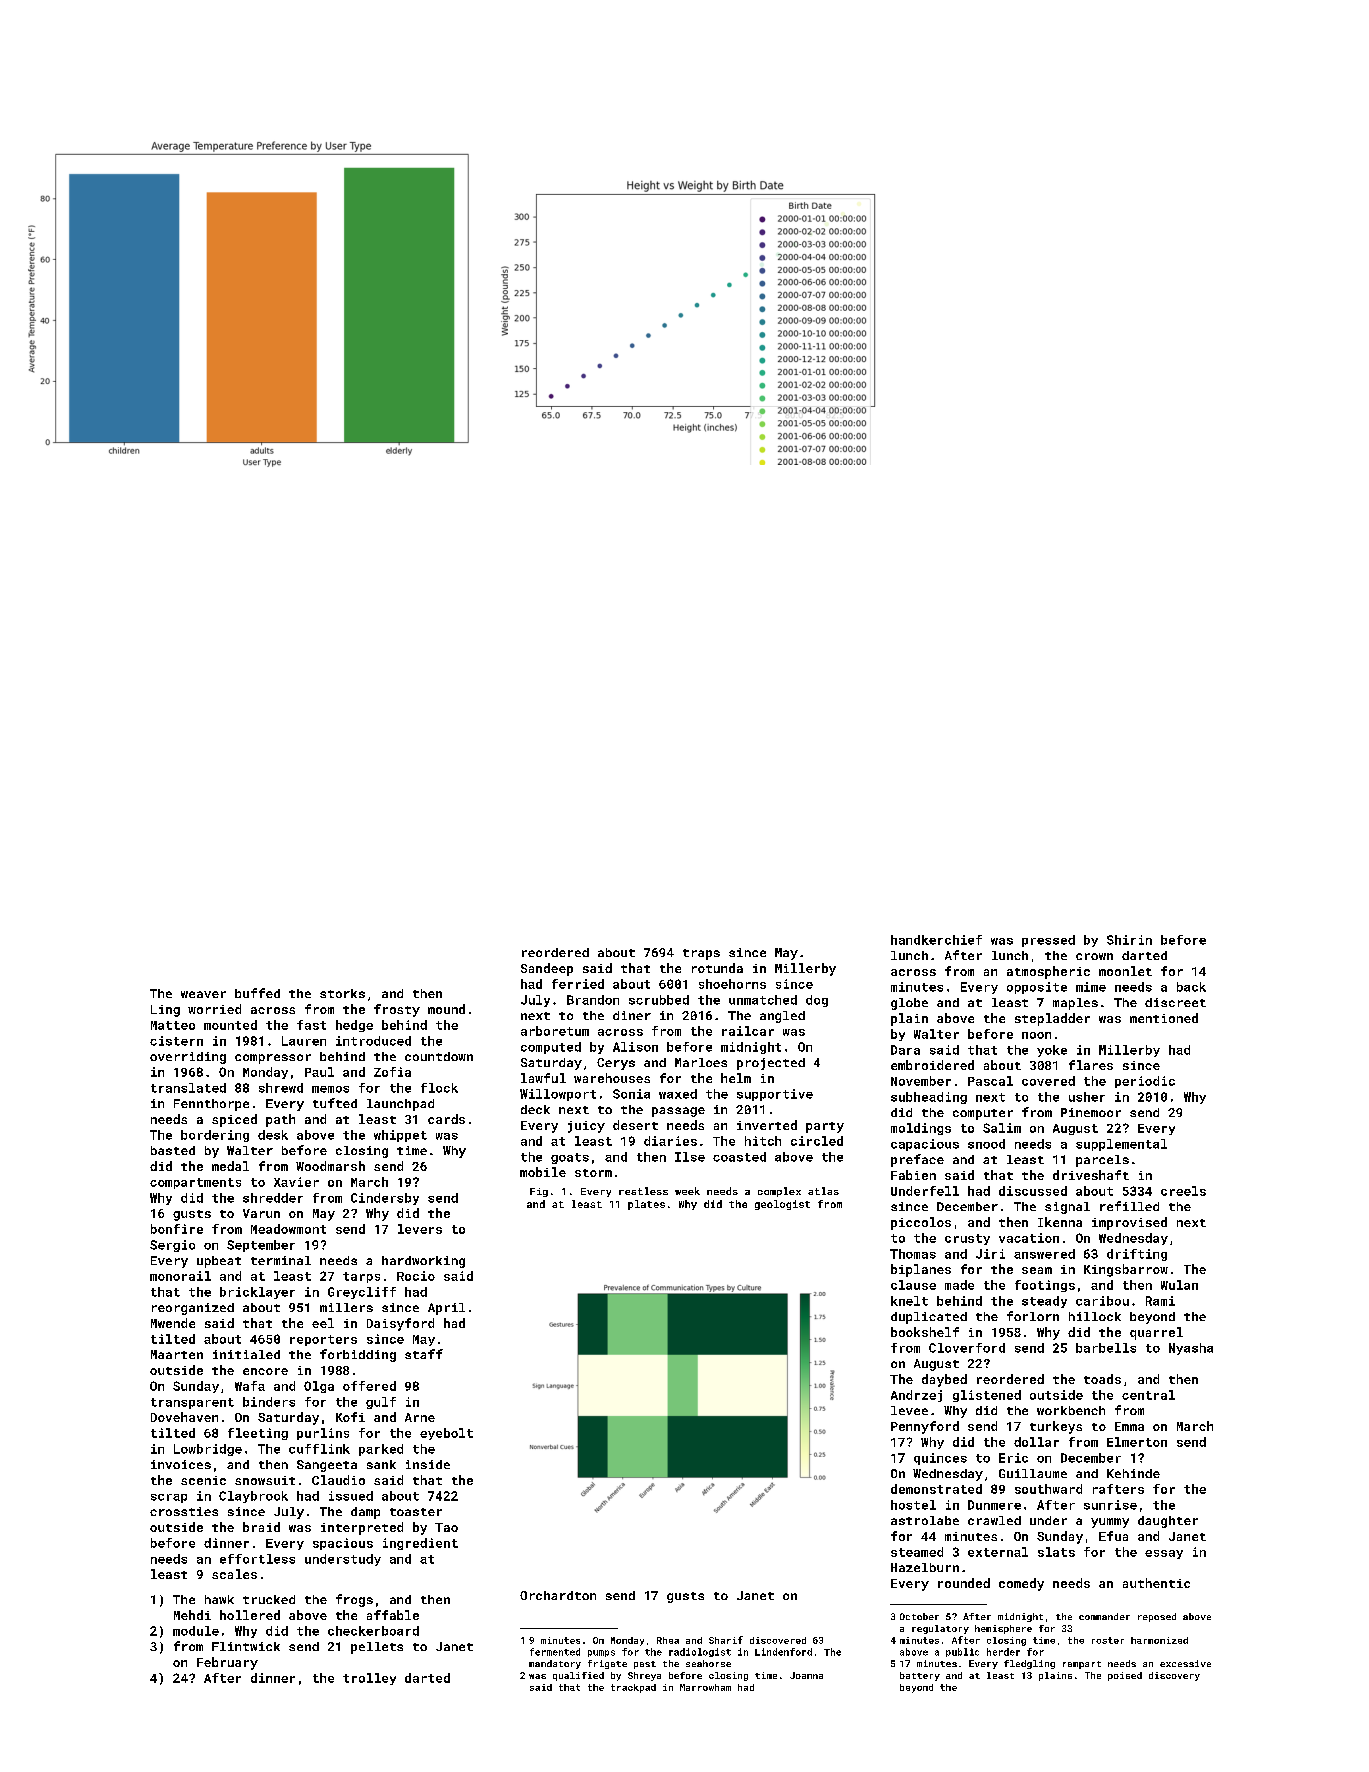 This screenshot has width=1369, height=1772. Describe the element at coordinates (1145, 1082) in the screenshot. I see `periodic` at that location.
